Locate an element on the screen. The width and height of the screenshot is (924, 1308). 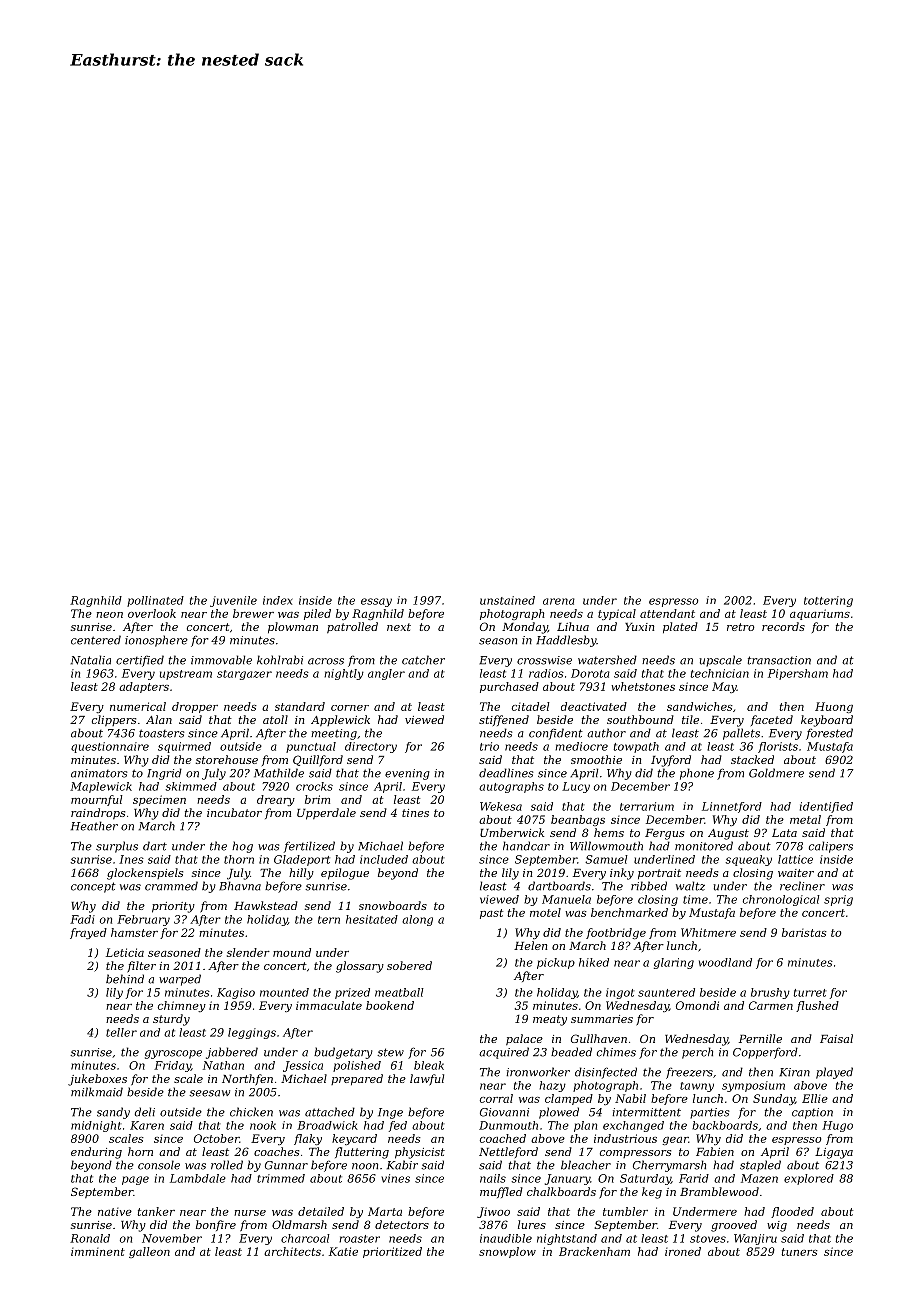
Quillford is located at coordinates (318, 761).
